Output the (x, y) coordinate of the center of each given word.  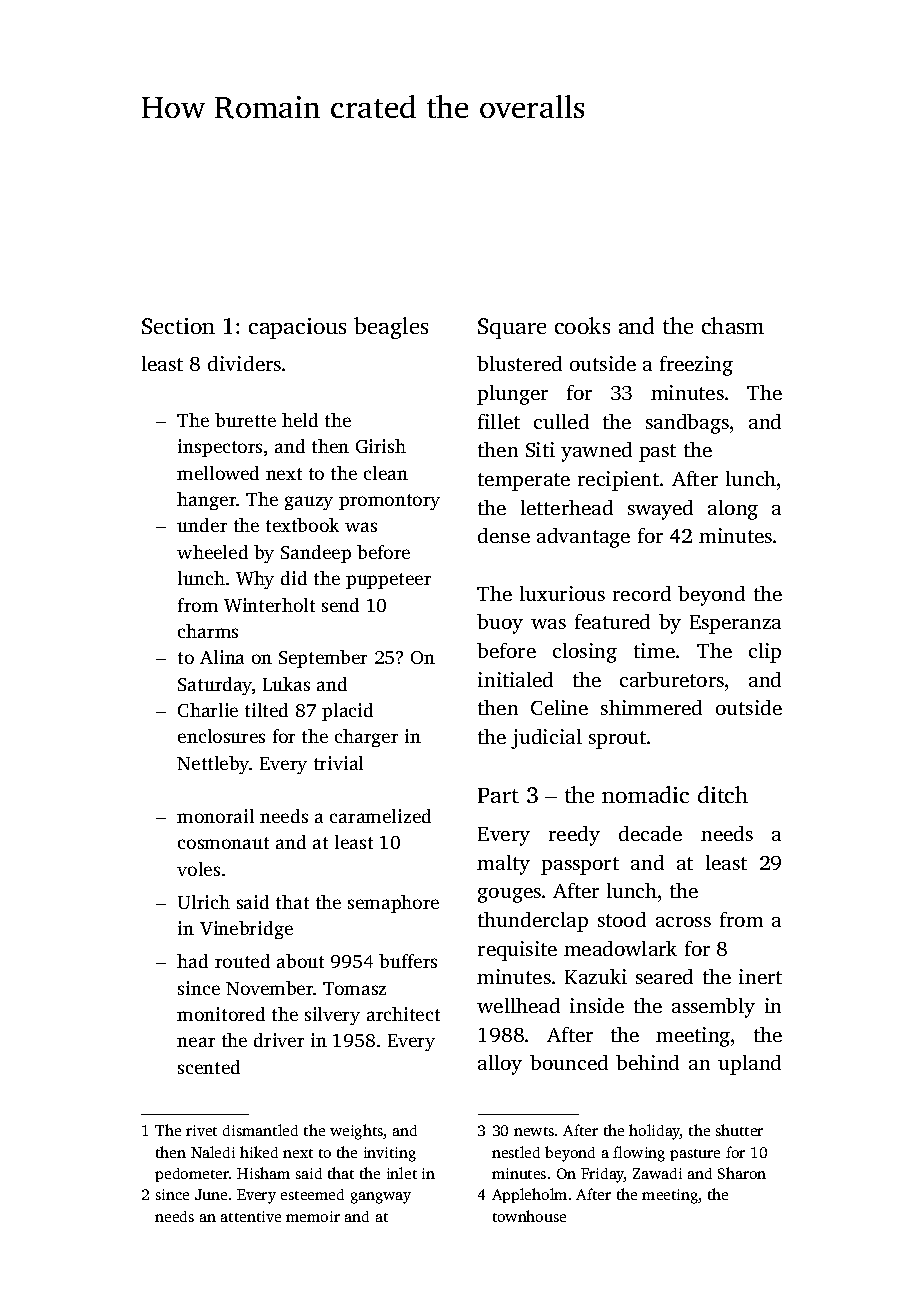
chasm (733, 325)
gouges (509, 895)
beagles (391, 328)
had (192, 961)
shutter (739, 1130)
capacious (297, 328)
